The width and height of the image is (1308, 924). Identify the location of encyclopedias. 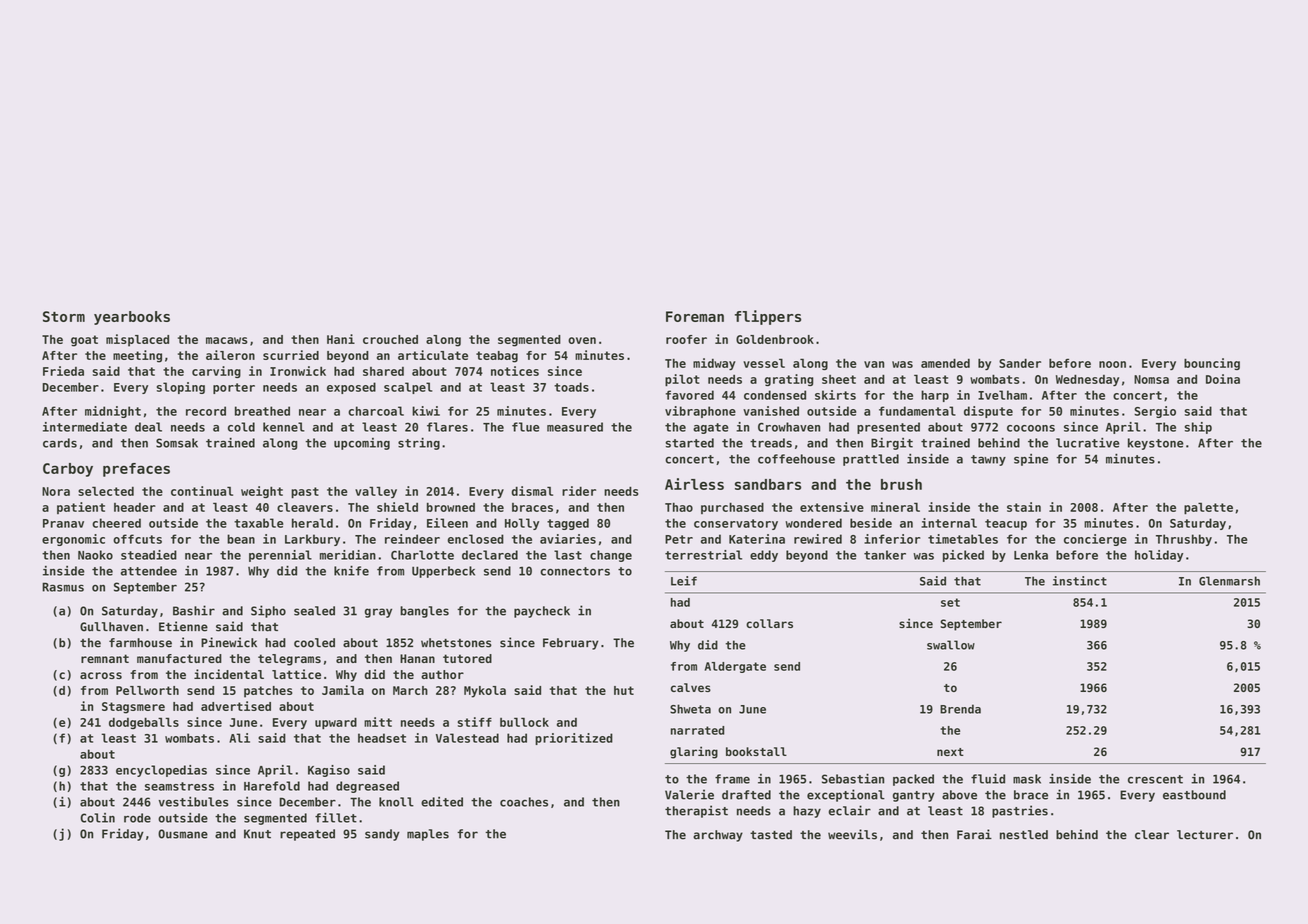
(161, 771).
